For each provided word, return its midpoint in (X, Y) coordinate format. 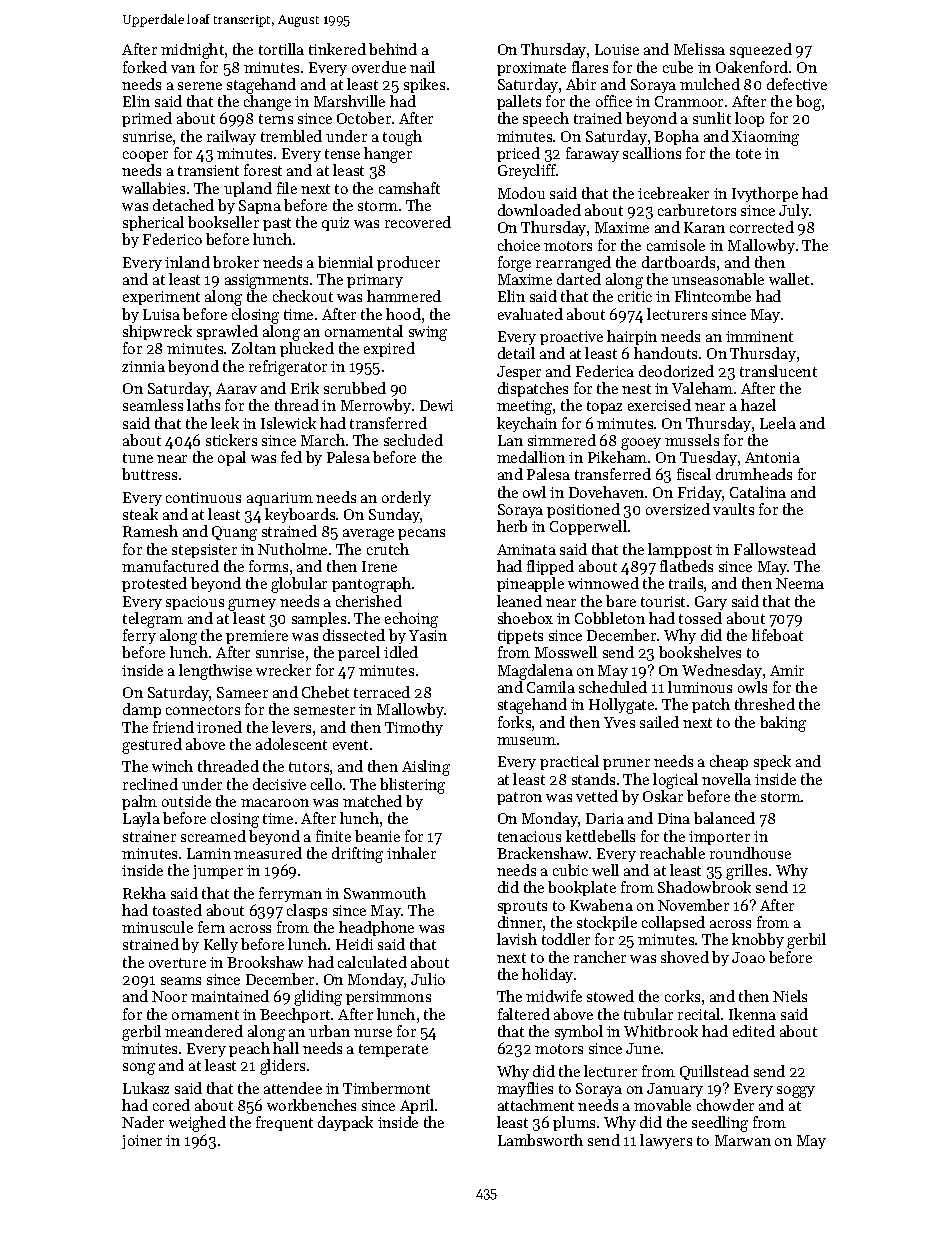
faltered (524, 1014)
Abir (581, 84)
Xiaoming (765, 138)
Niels (790, 996)
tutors (309, 767)
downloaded (539, 210)
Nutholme (292, 549)
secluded (413, 440)
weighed (197, 1124)
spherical (153, 223)
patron (519, 798)
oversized (678, 509)
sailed (659, 722)
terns (276, 119)
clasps (307, 911)
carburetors (697, 210)
